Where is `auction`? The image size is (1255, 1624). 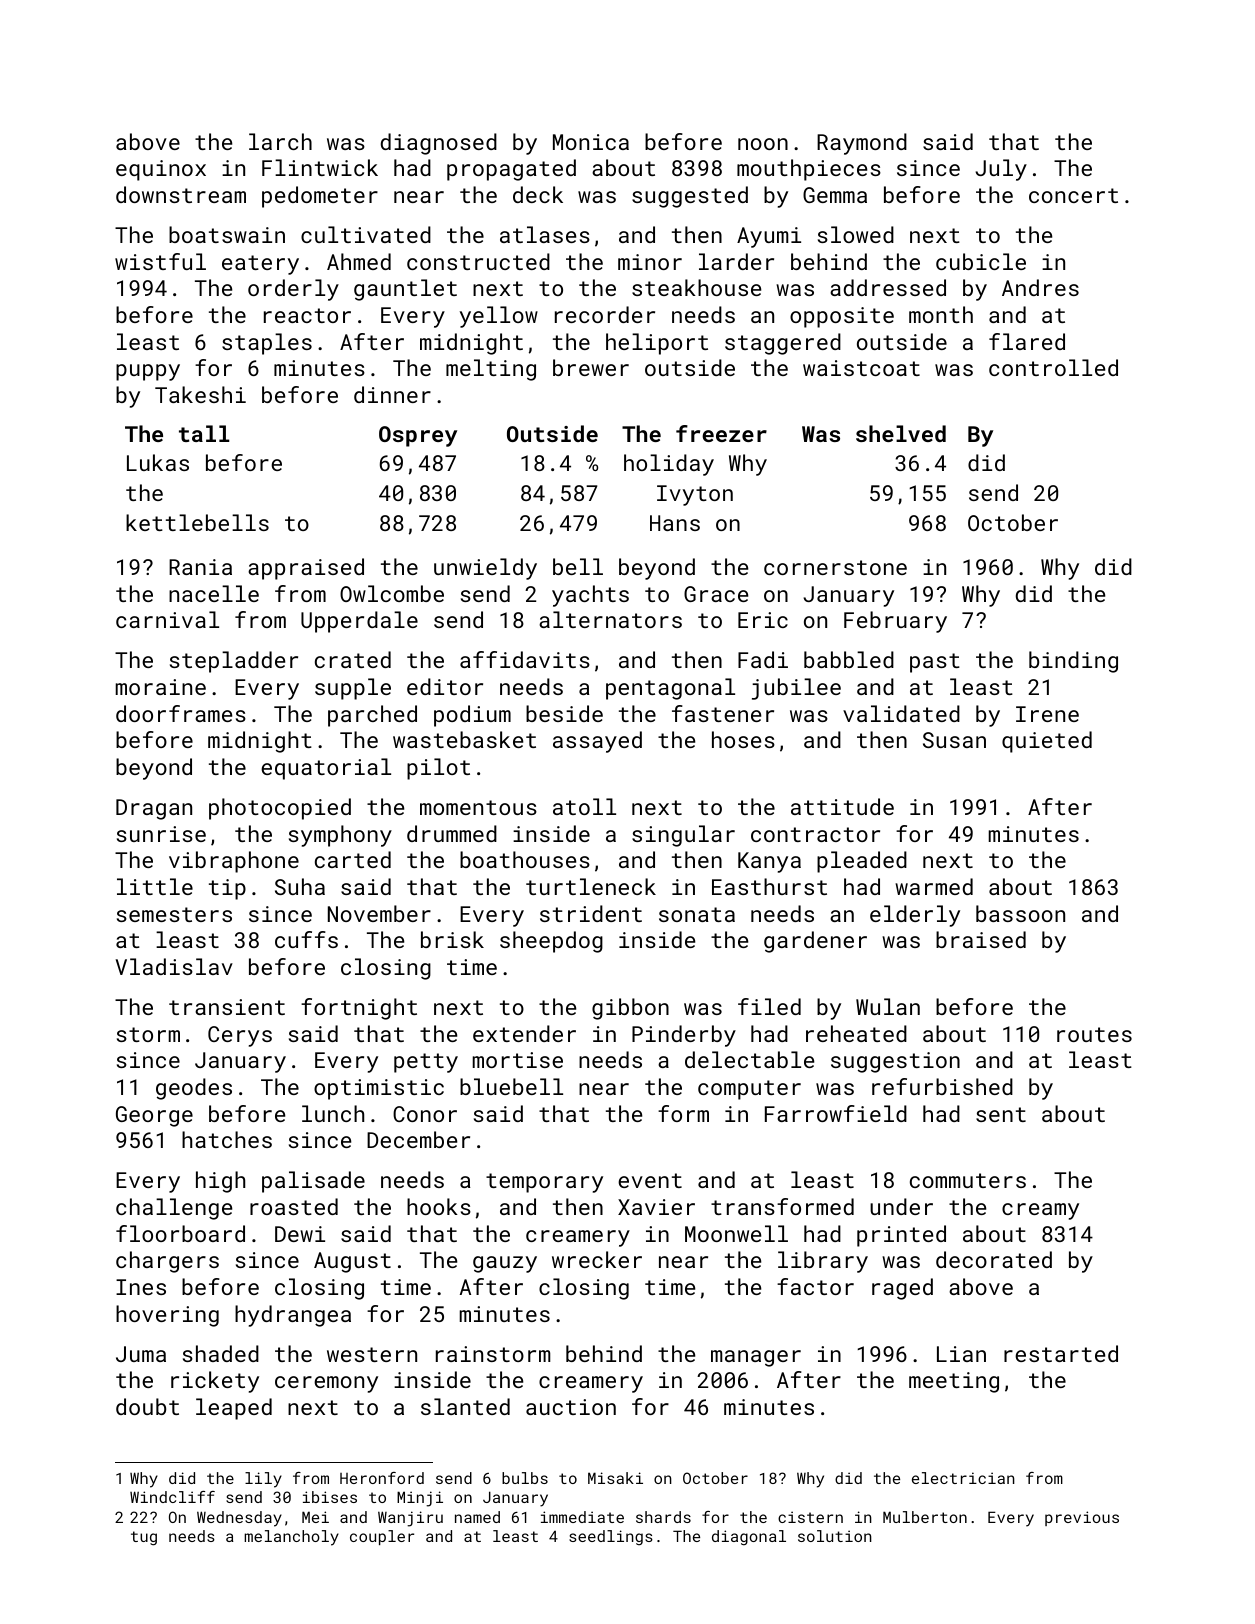
auction is located at coordinates (571, 1407).
